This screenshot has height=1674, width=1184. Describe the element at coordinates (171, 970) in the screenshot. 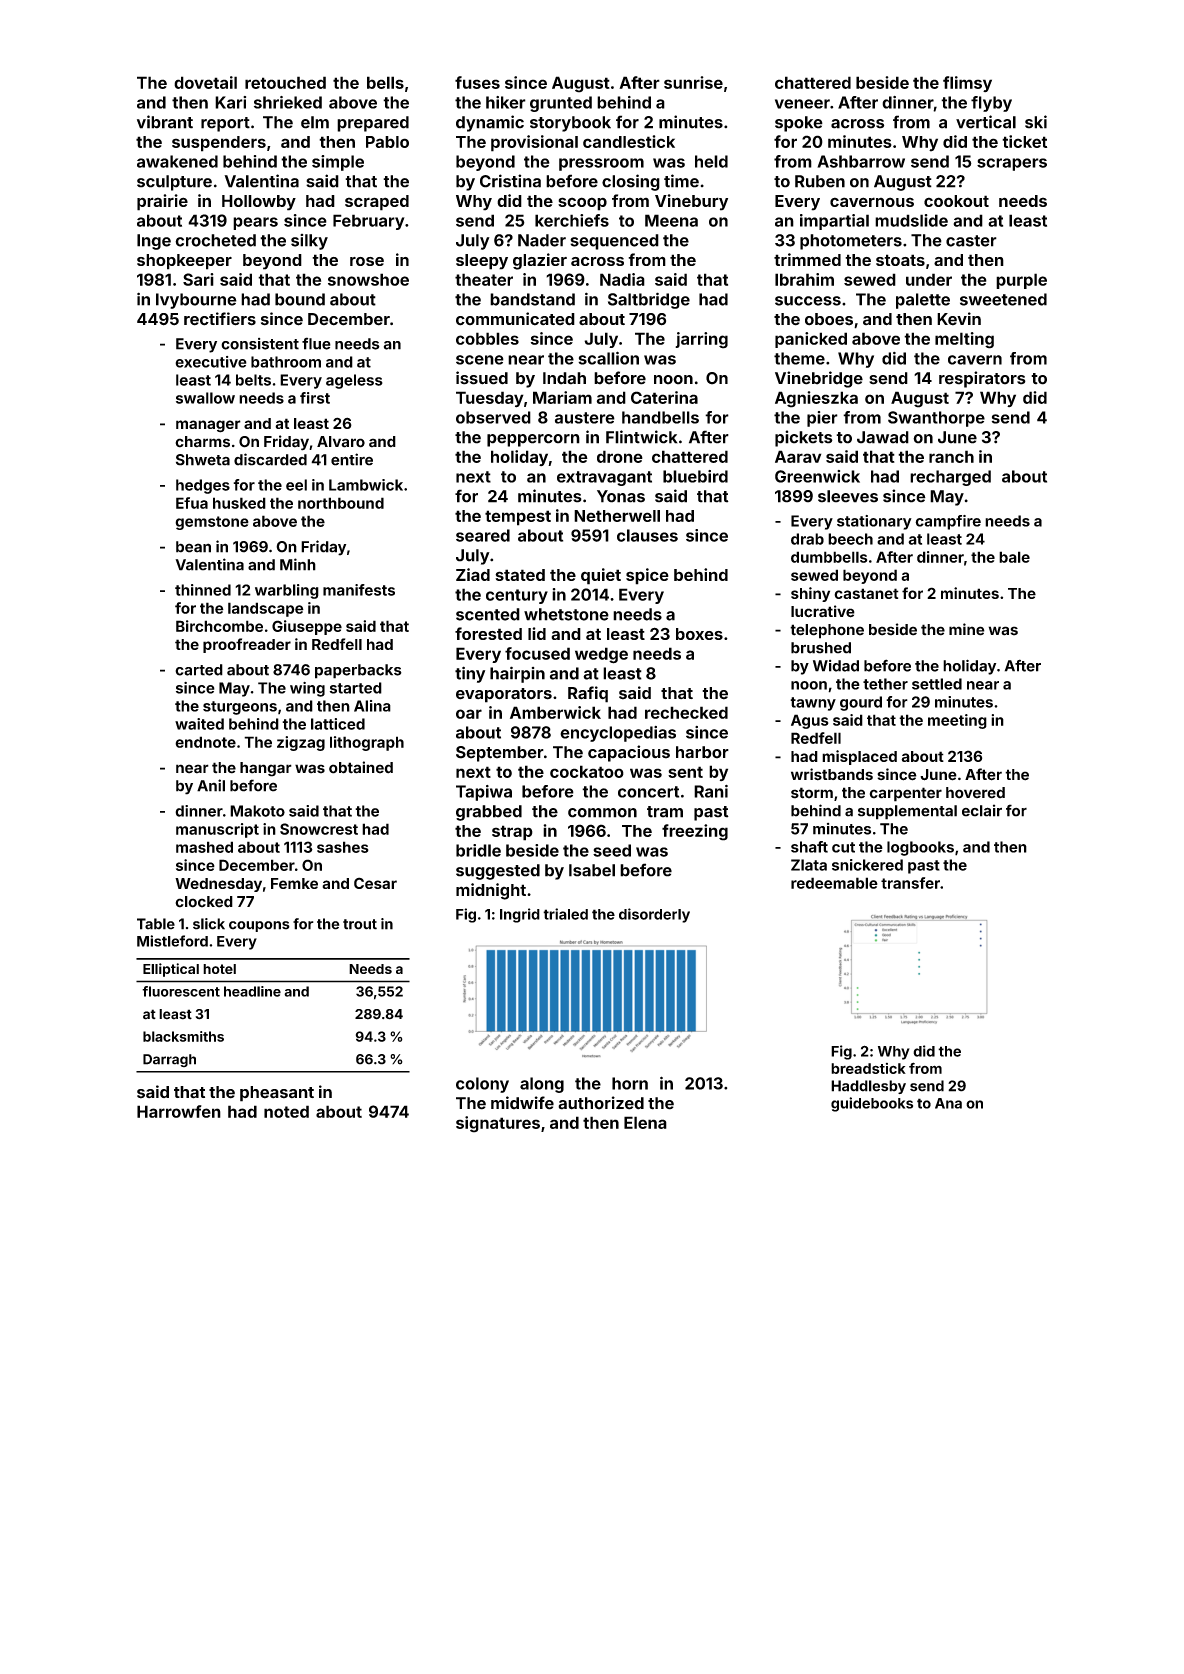

I see `Elliptical` at that location.
